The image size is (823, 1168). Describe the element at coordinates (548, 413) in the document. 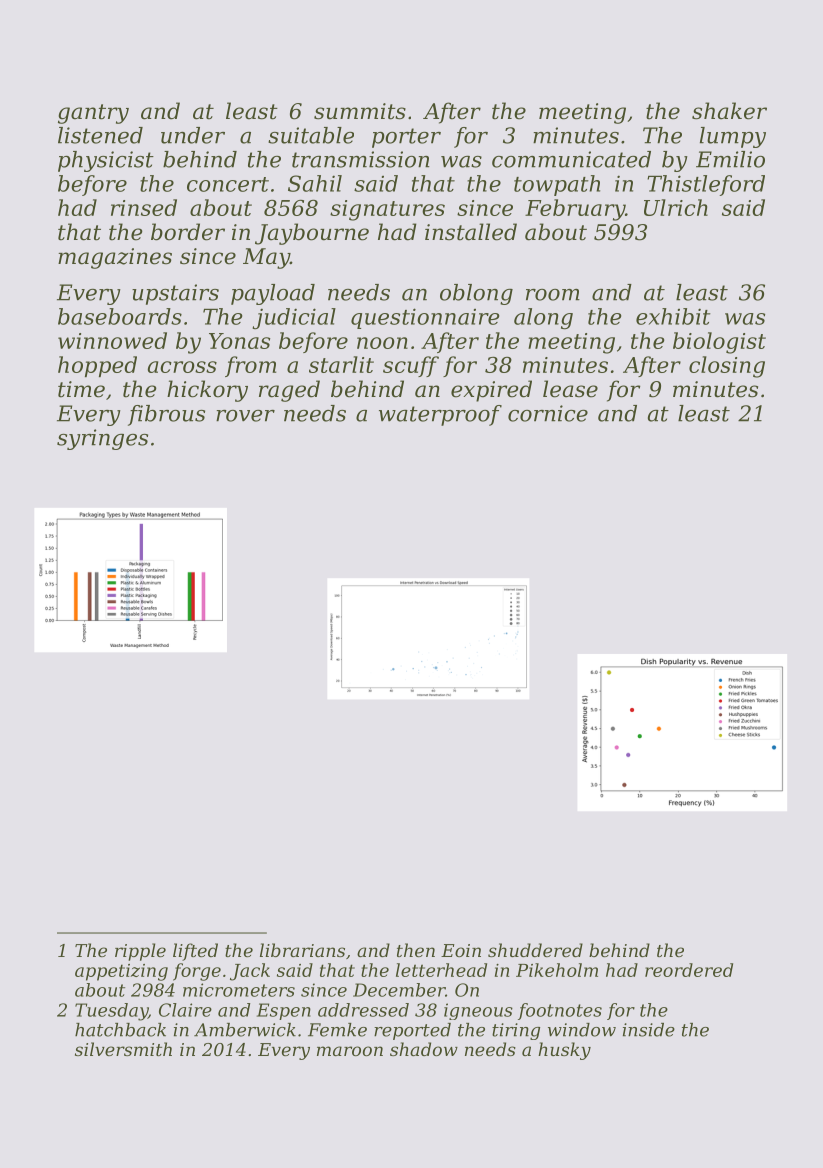

I see `cornice` at that location.
